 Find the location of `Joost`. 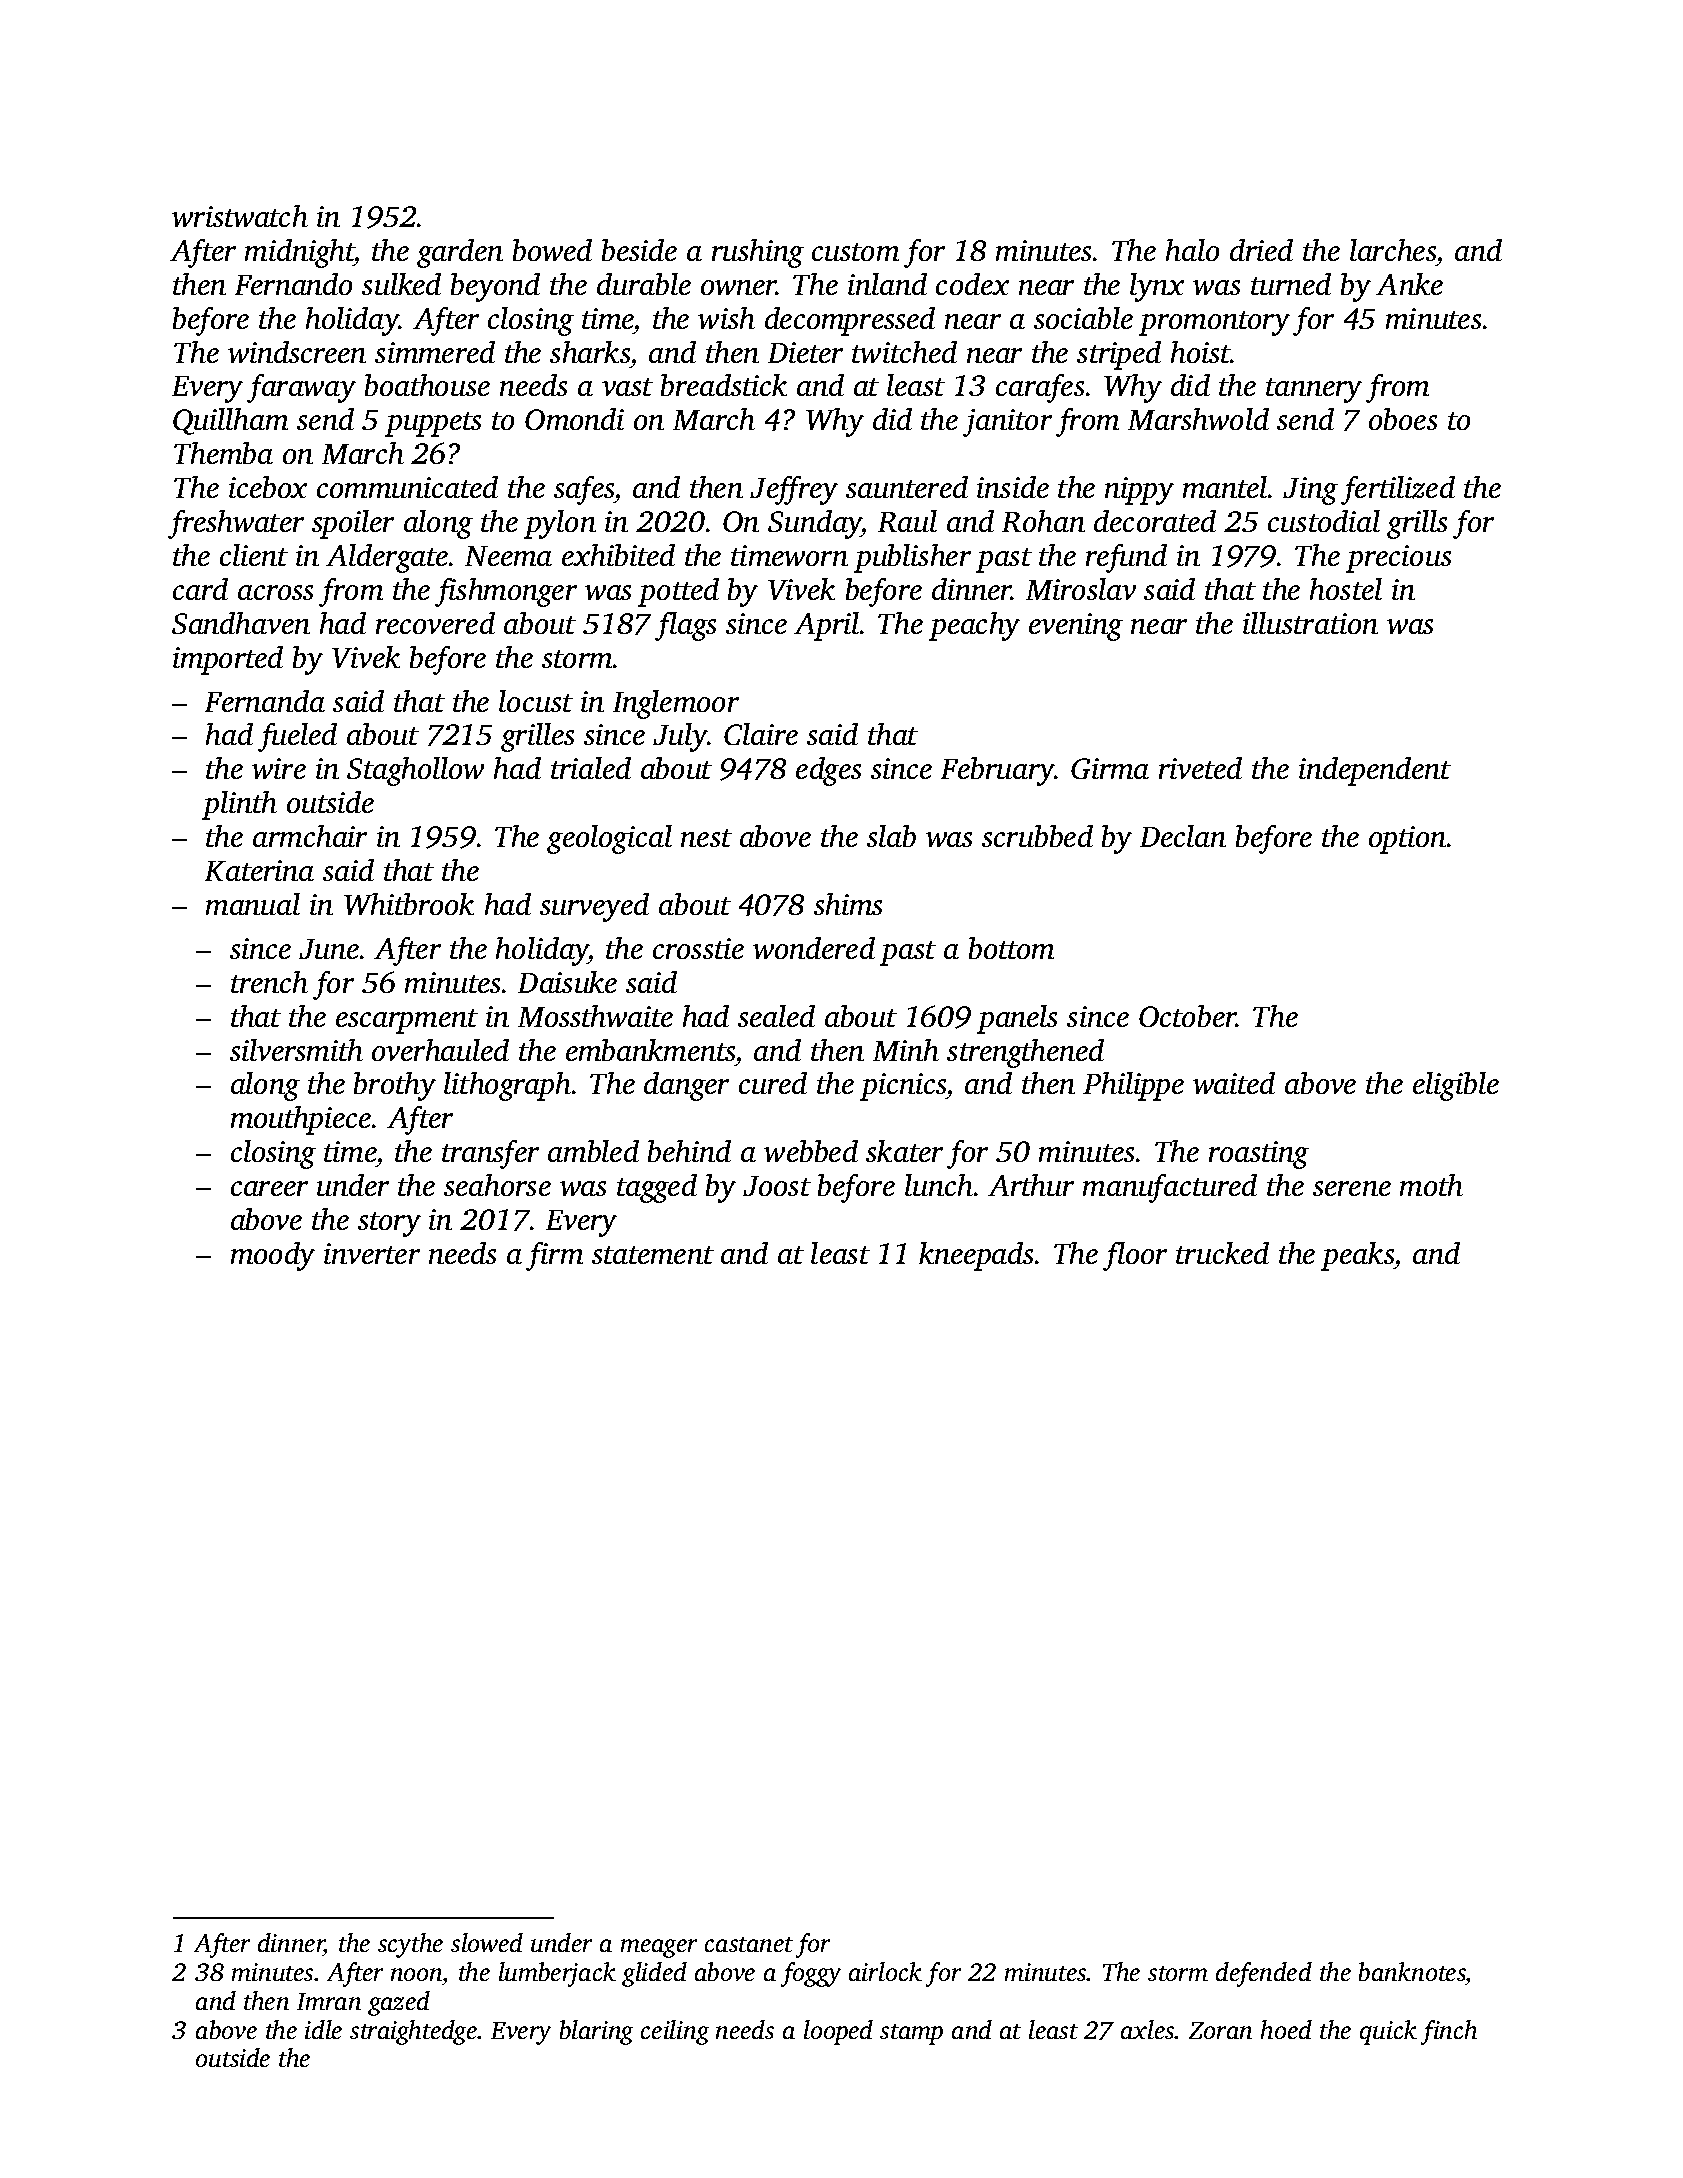

Joost is located at coordinates (777, 1186).
